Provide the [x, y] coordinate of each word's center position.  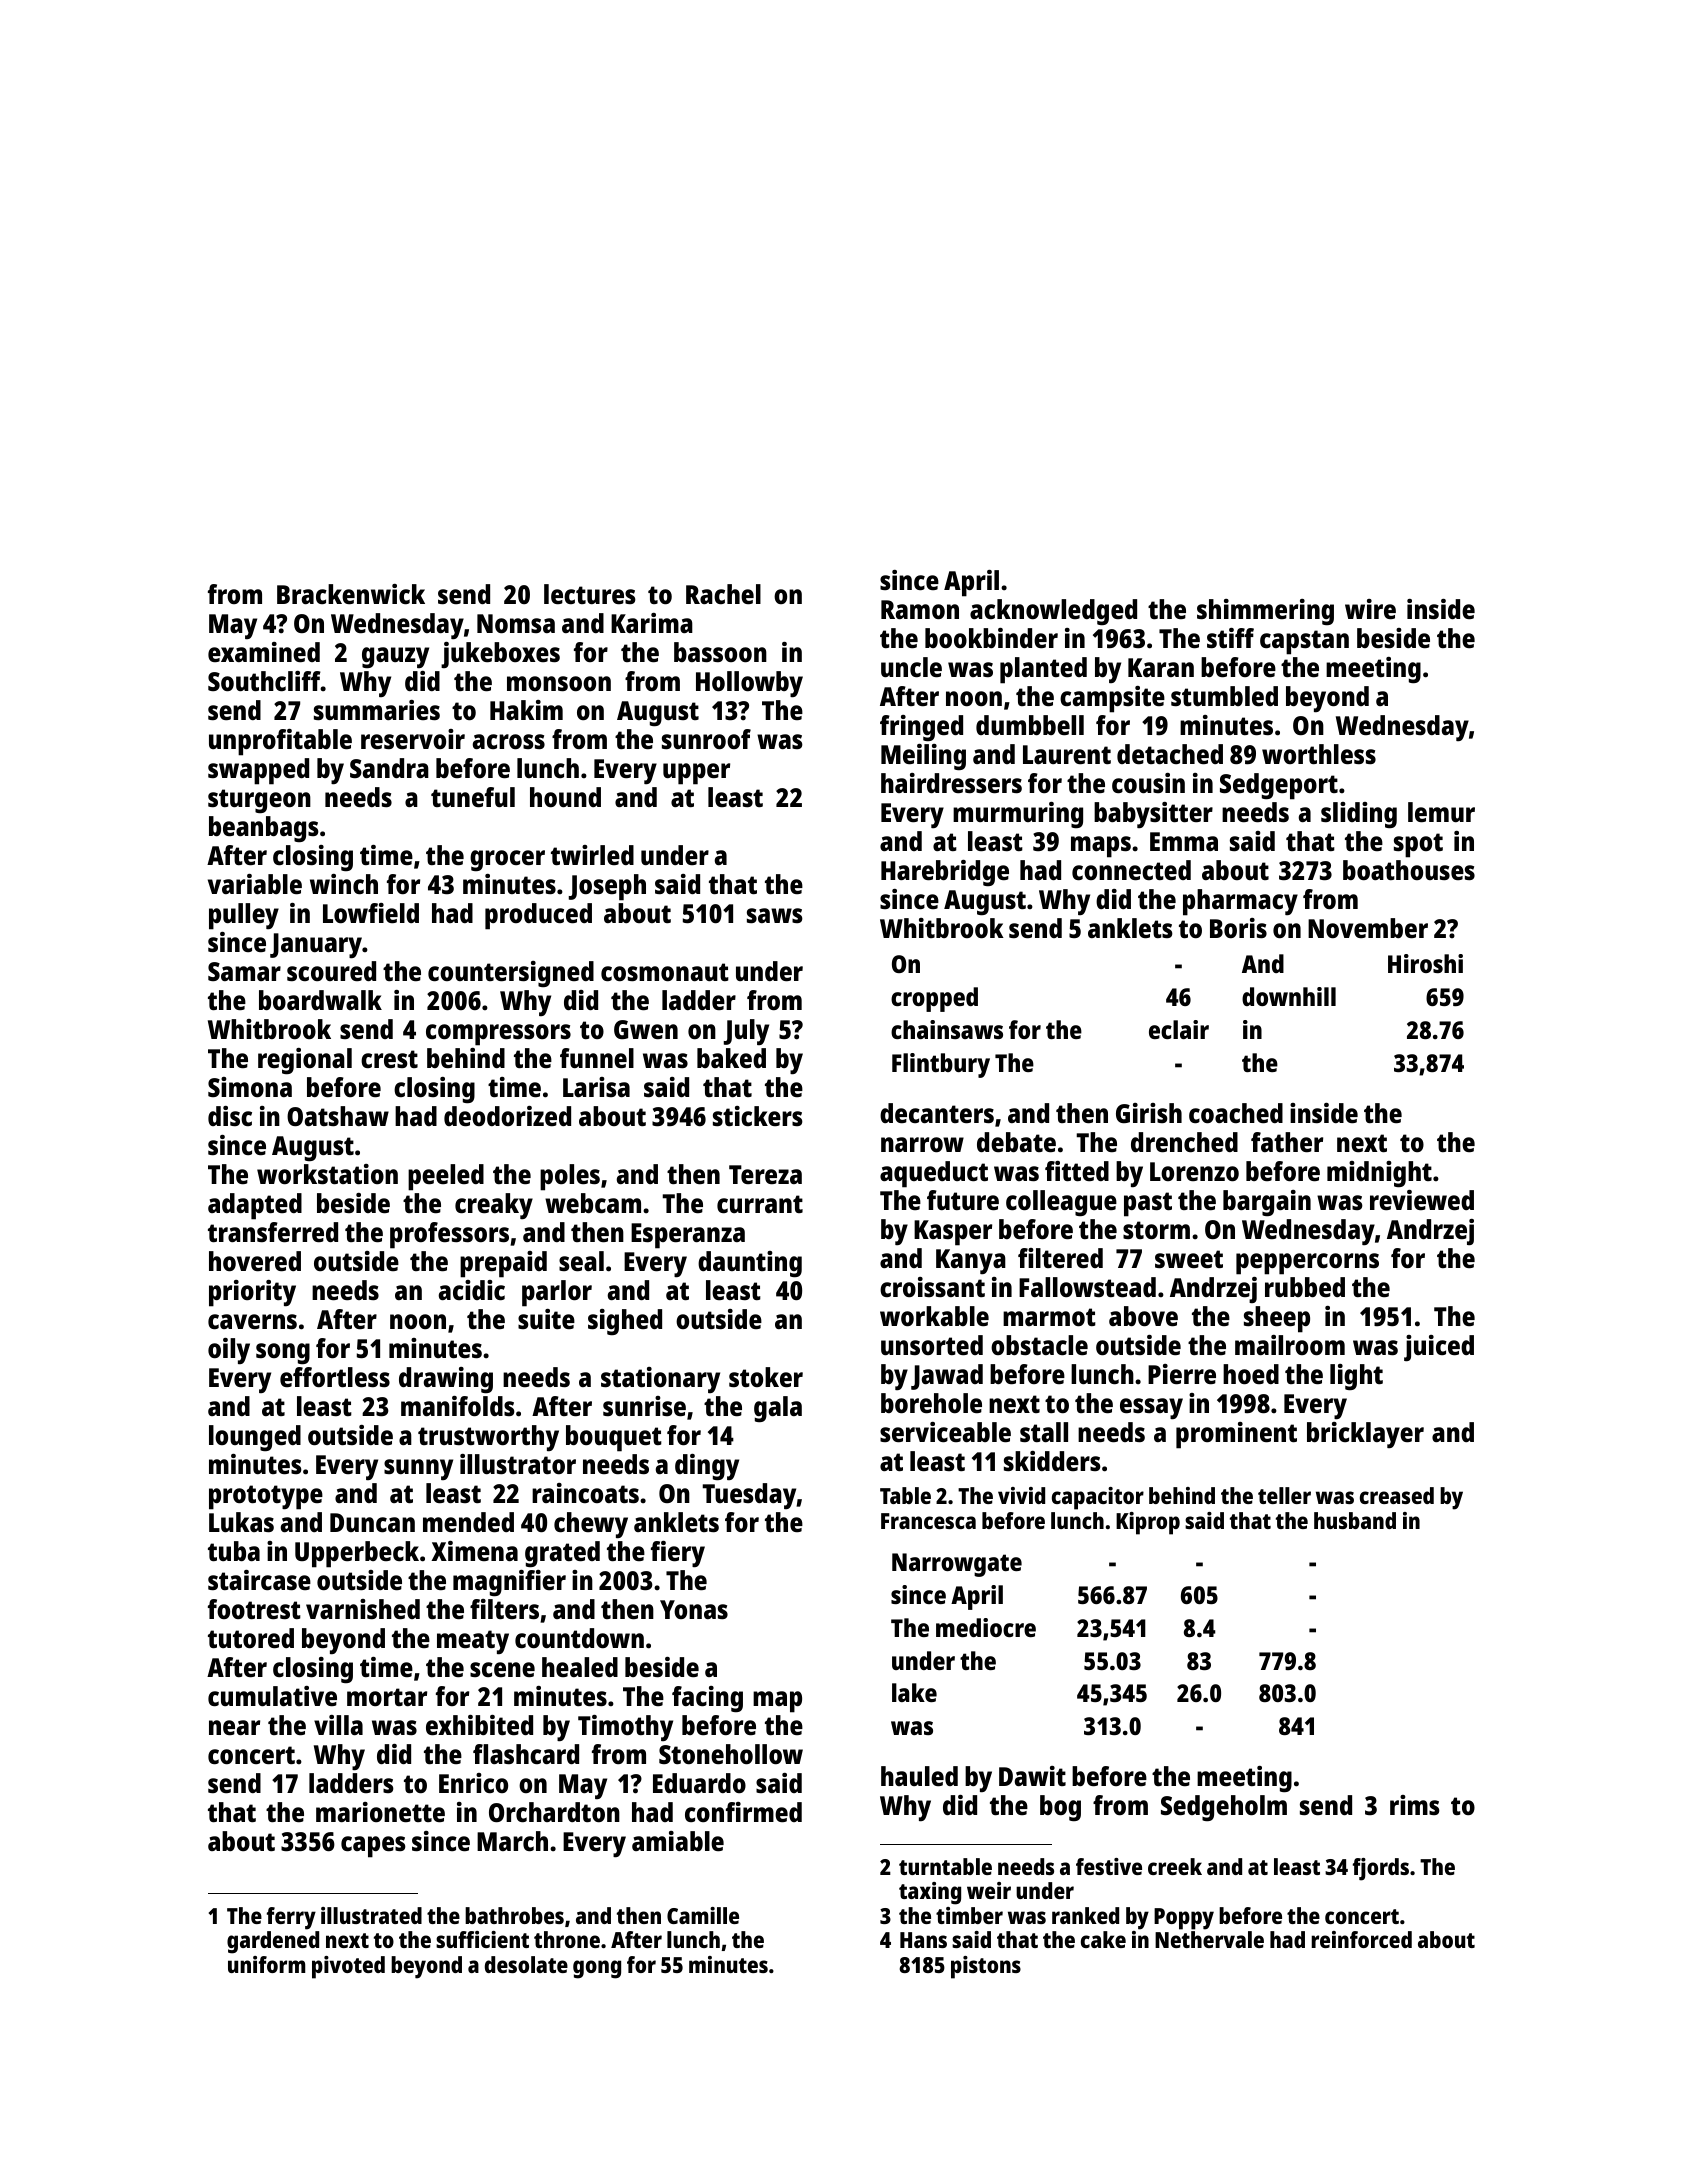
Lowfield [371, 913]
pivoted [348, 1967]
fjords [1381, 1869]
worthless [1319, 754]
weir [989, 1890]
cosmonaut [665, 972]
